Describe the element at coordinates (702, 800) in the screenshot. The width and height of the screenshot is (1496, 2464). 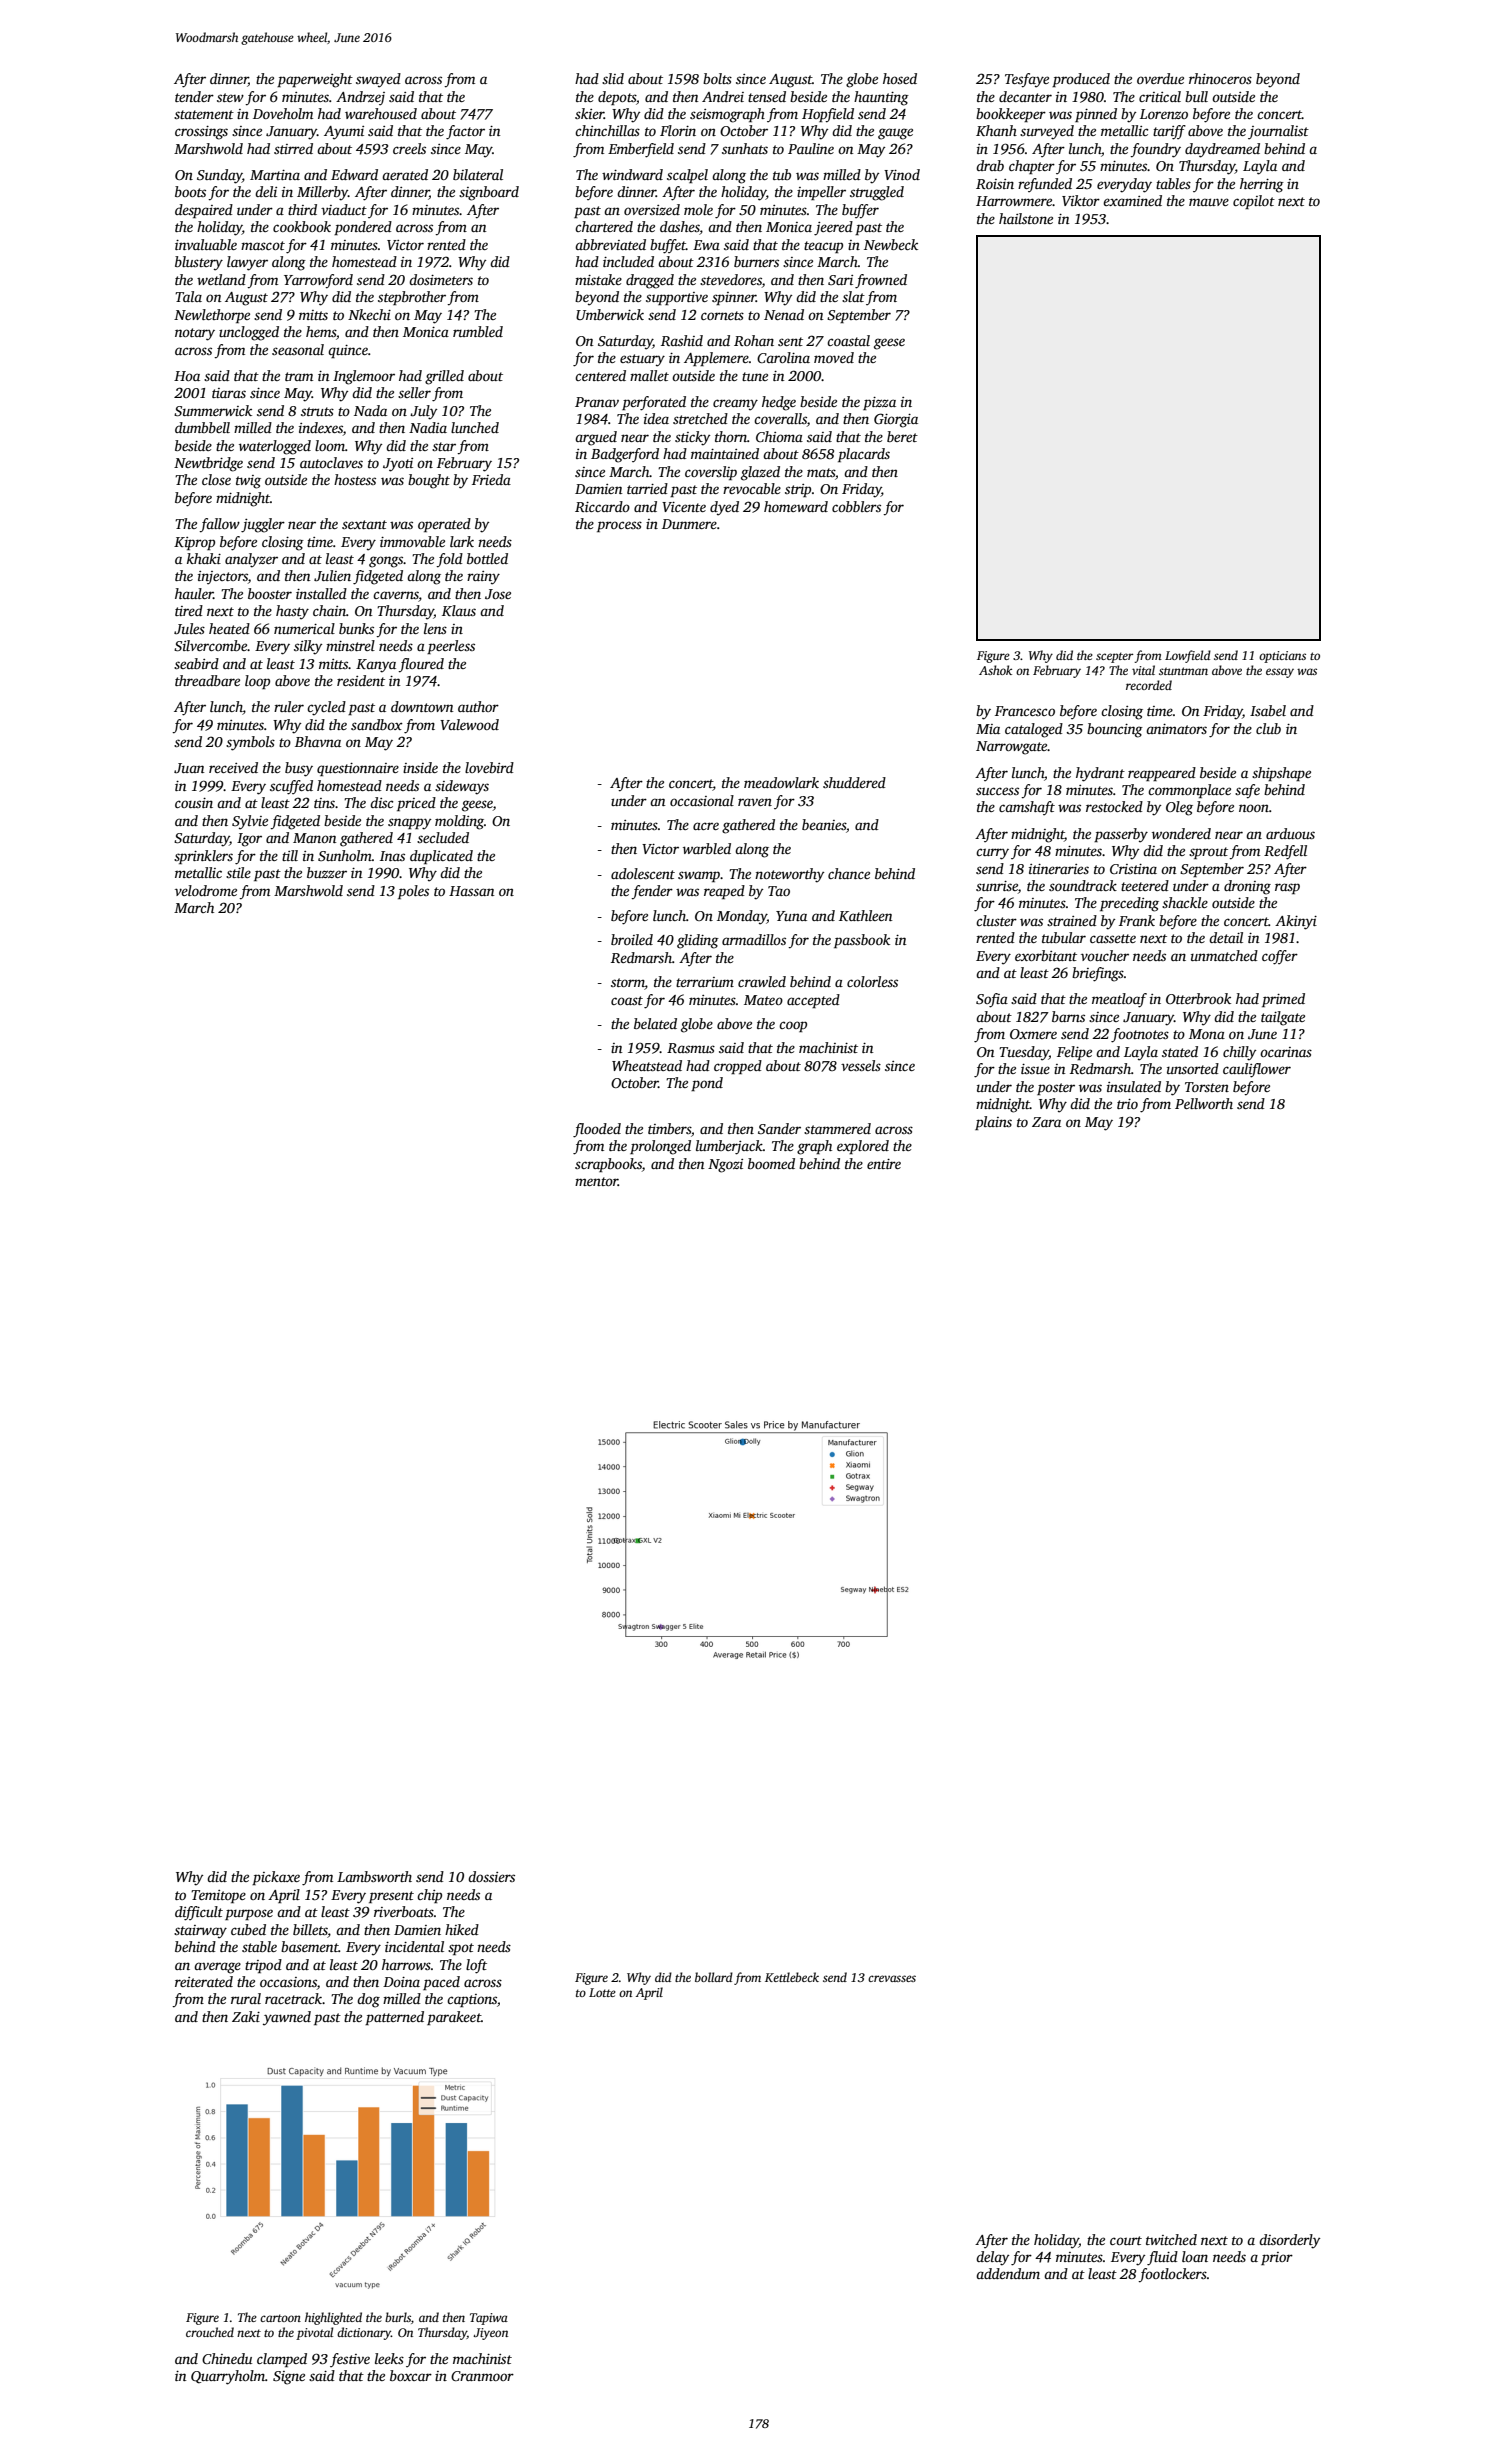
I see `occasional` at that location.
